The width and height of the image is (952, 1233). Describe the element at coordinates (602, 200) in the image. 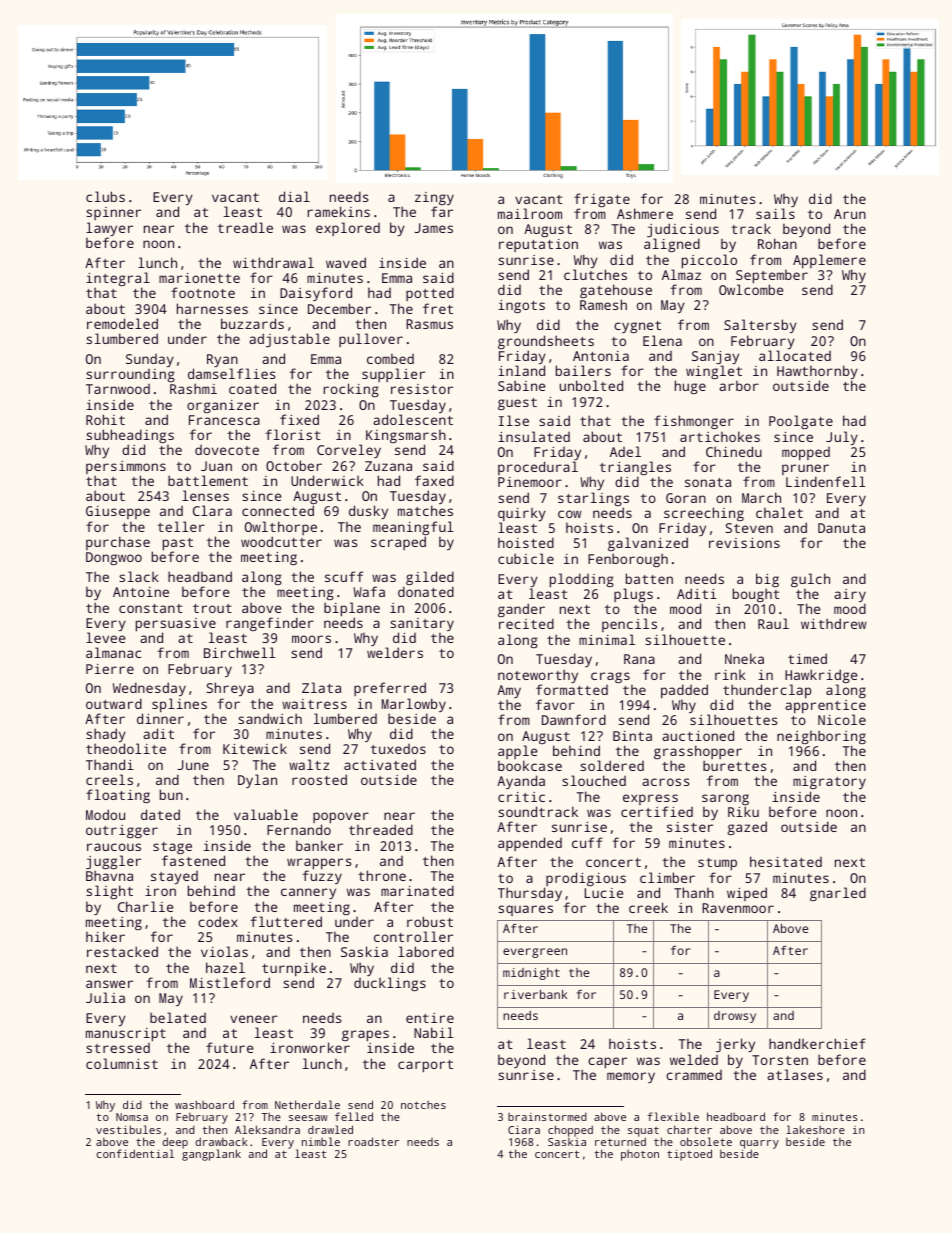

I see `frigate` at that location.
